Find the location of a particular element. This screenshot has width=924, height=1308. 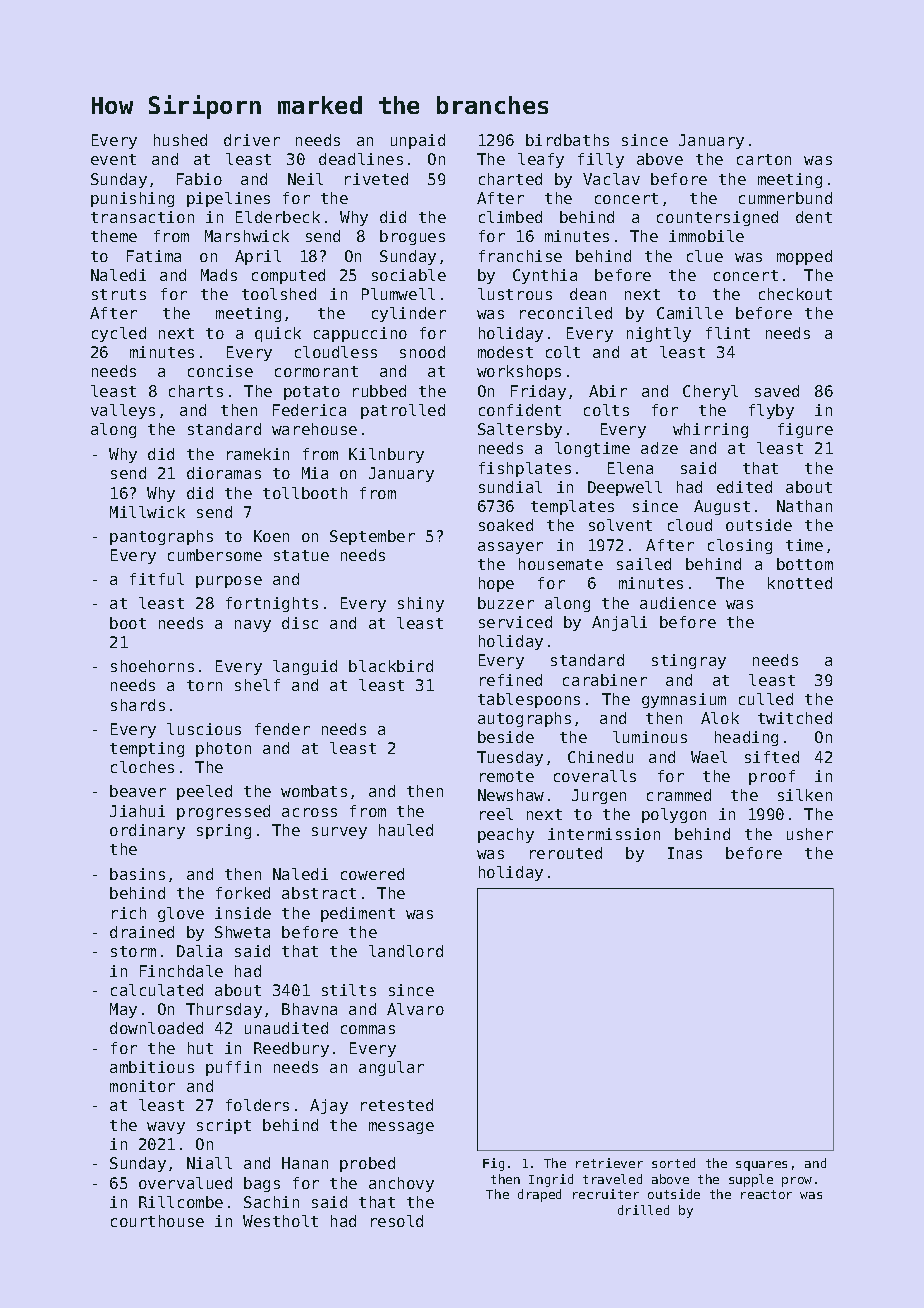

driver is located at coordinates (252, 140).
